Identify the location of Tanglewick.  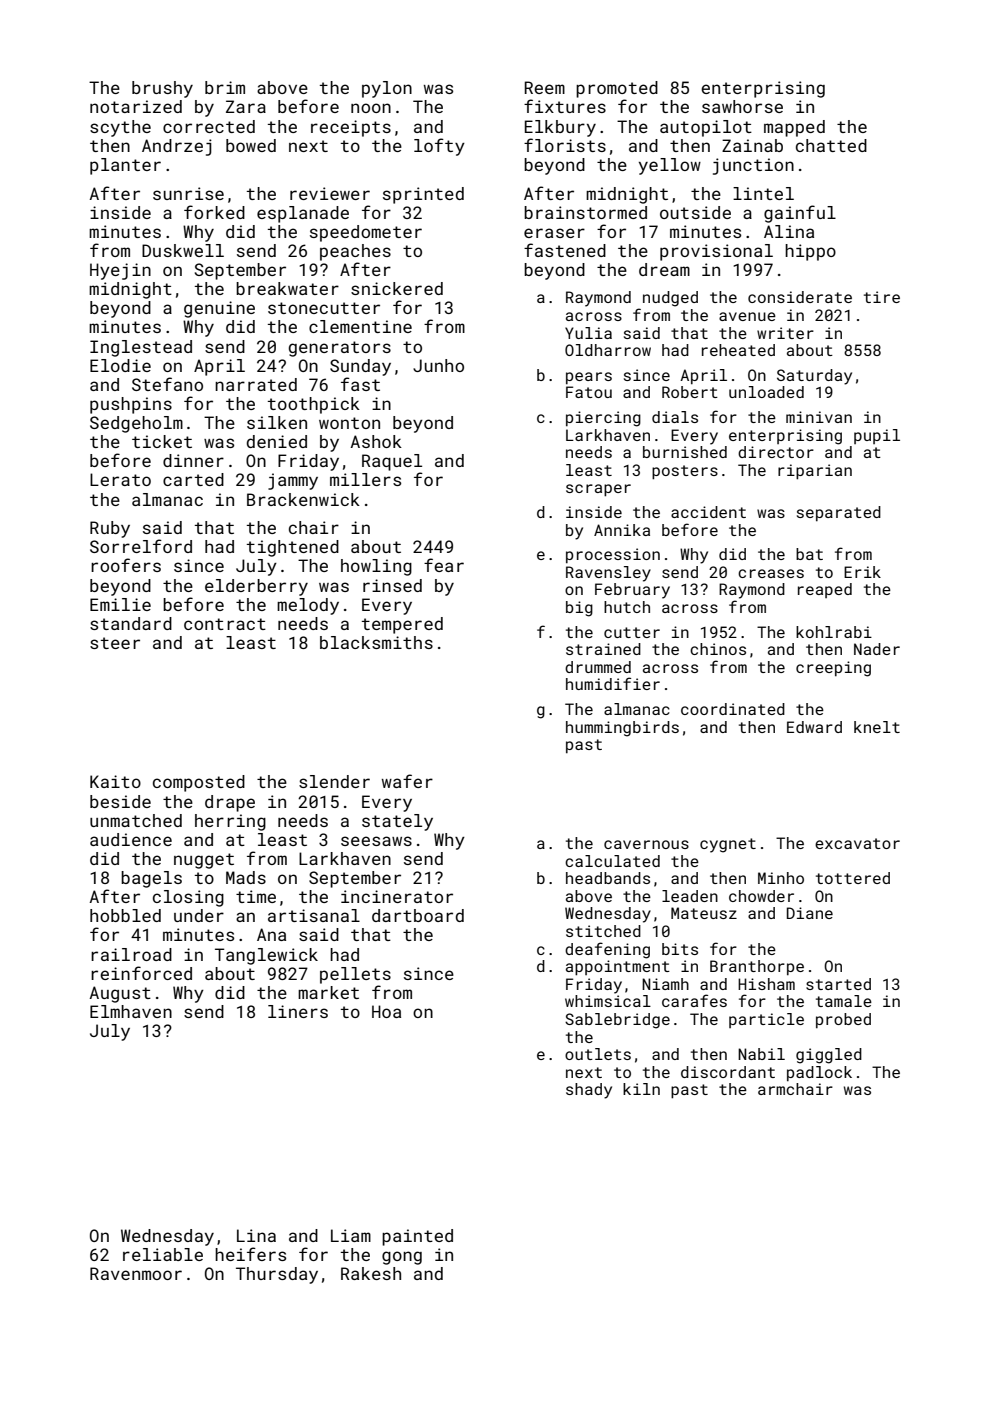
(266, 956).
